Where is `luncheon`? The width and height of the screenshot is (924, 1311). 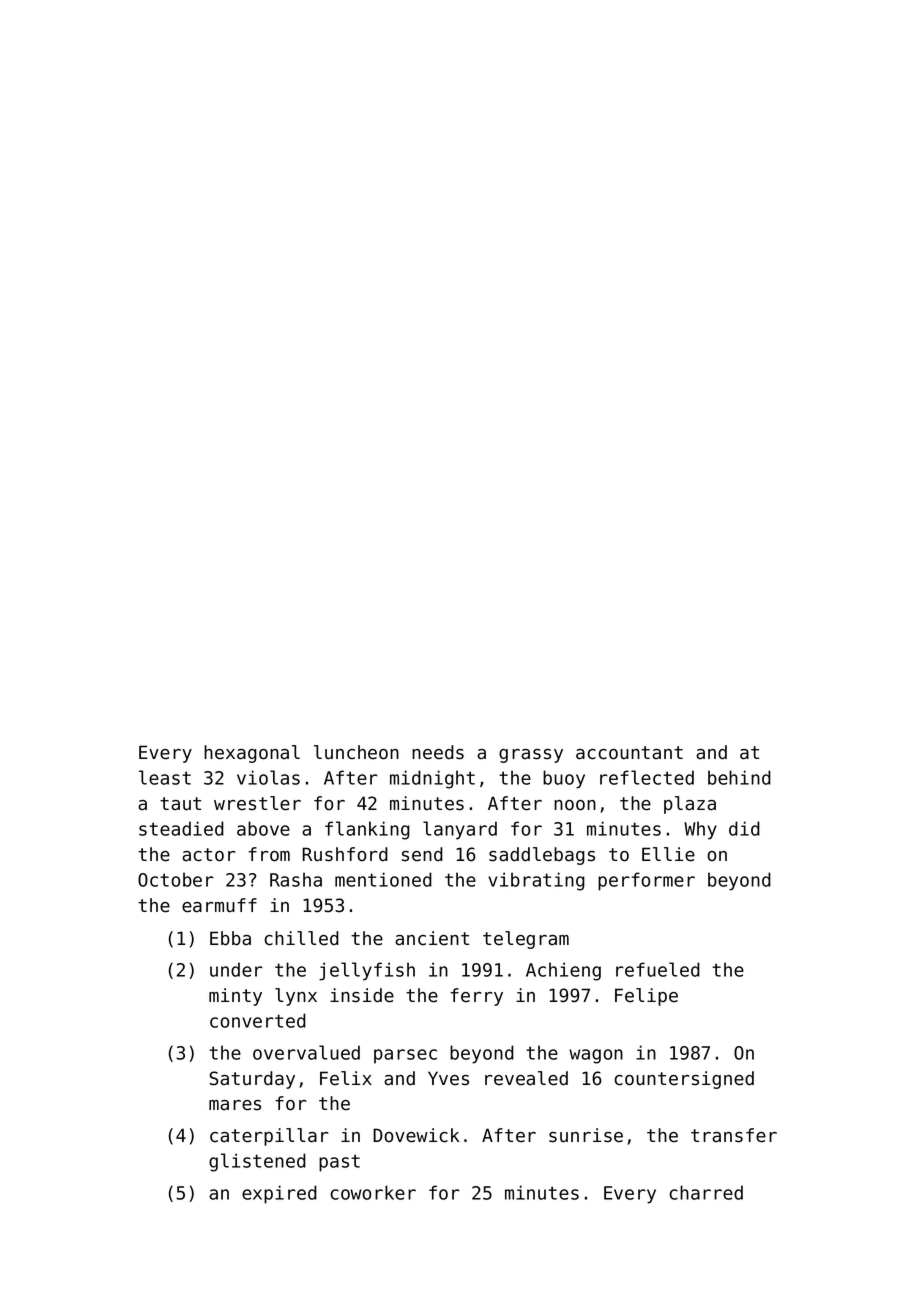
luncheon is located at coordinates (356, 752).
